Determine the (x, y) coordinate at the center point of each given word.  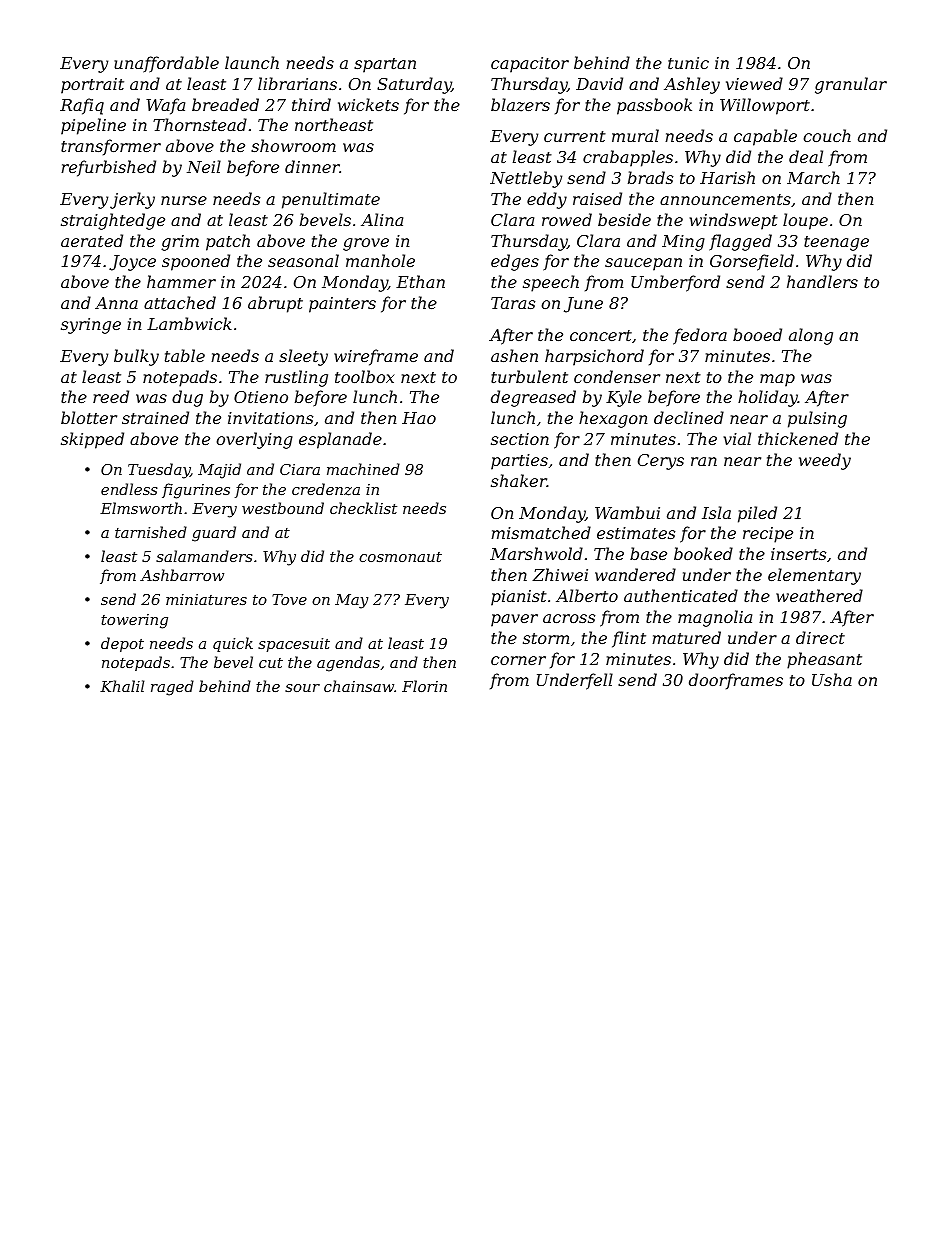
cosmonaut (400, 557)
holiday (768, 398)
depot (122, 644)
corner (518, 660)
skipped (92, 440)
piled (757, 514)
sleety (303, 357)
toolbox (365, 376)
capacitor (530, 65)
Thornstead (200, 124)
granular (851, 85)
